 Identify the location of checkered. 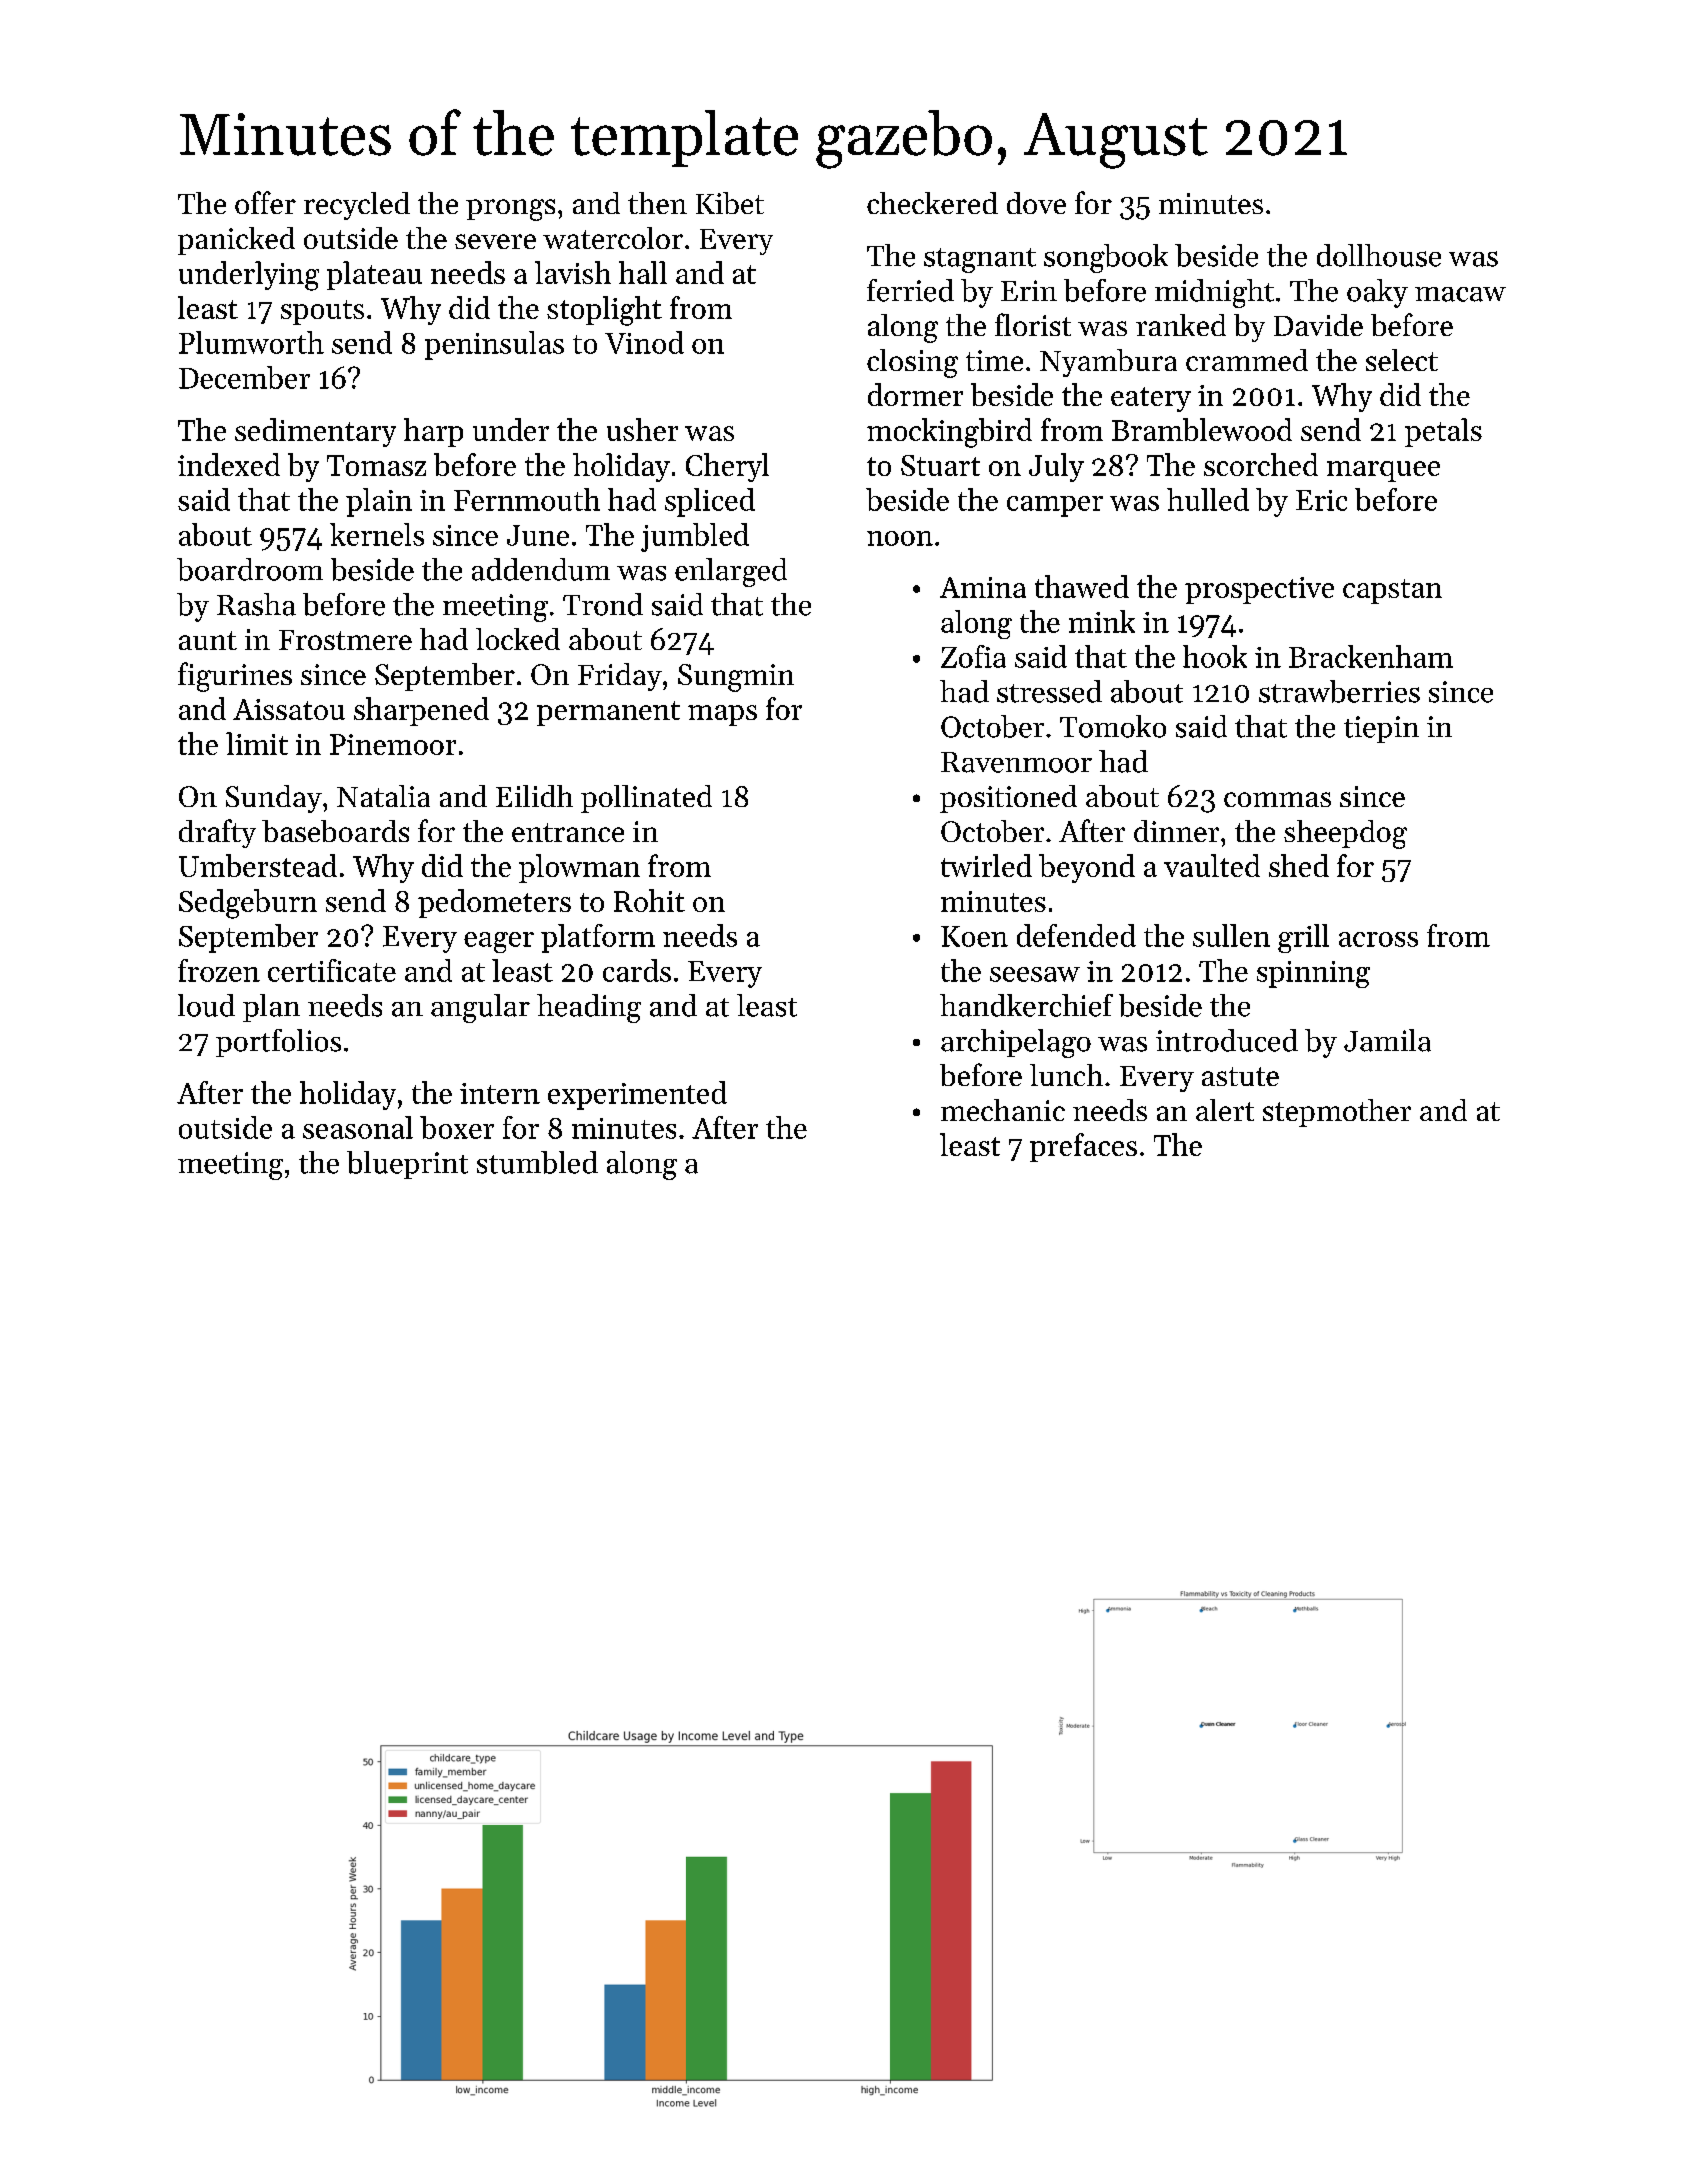
(932, 203).
